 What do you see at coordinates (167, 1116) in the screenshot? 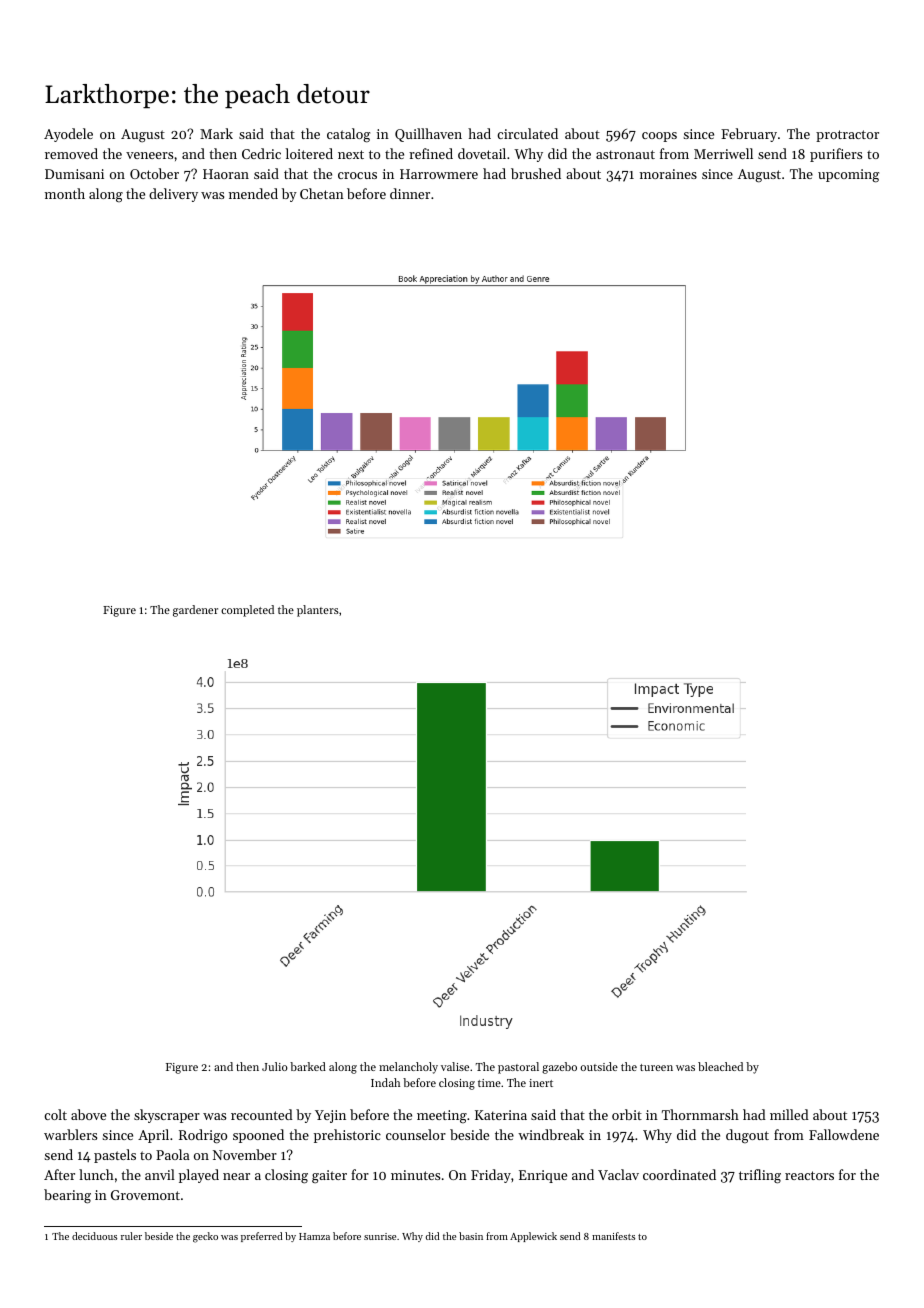
I see `skyscraper` at bounding box center [167, 1116].
